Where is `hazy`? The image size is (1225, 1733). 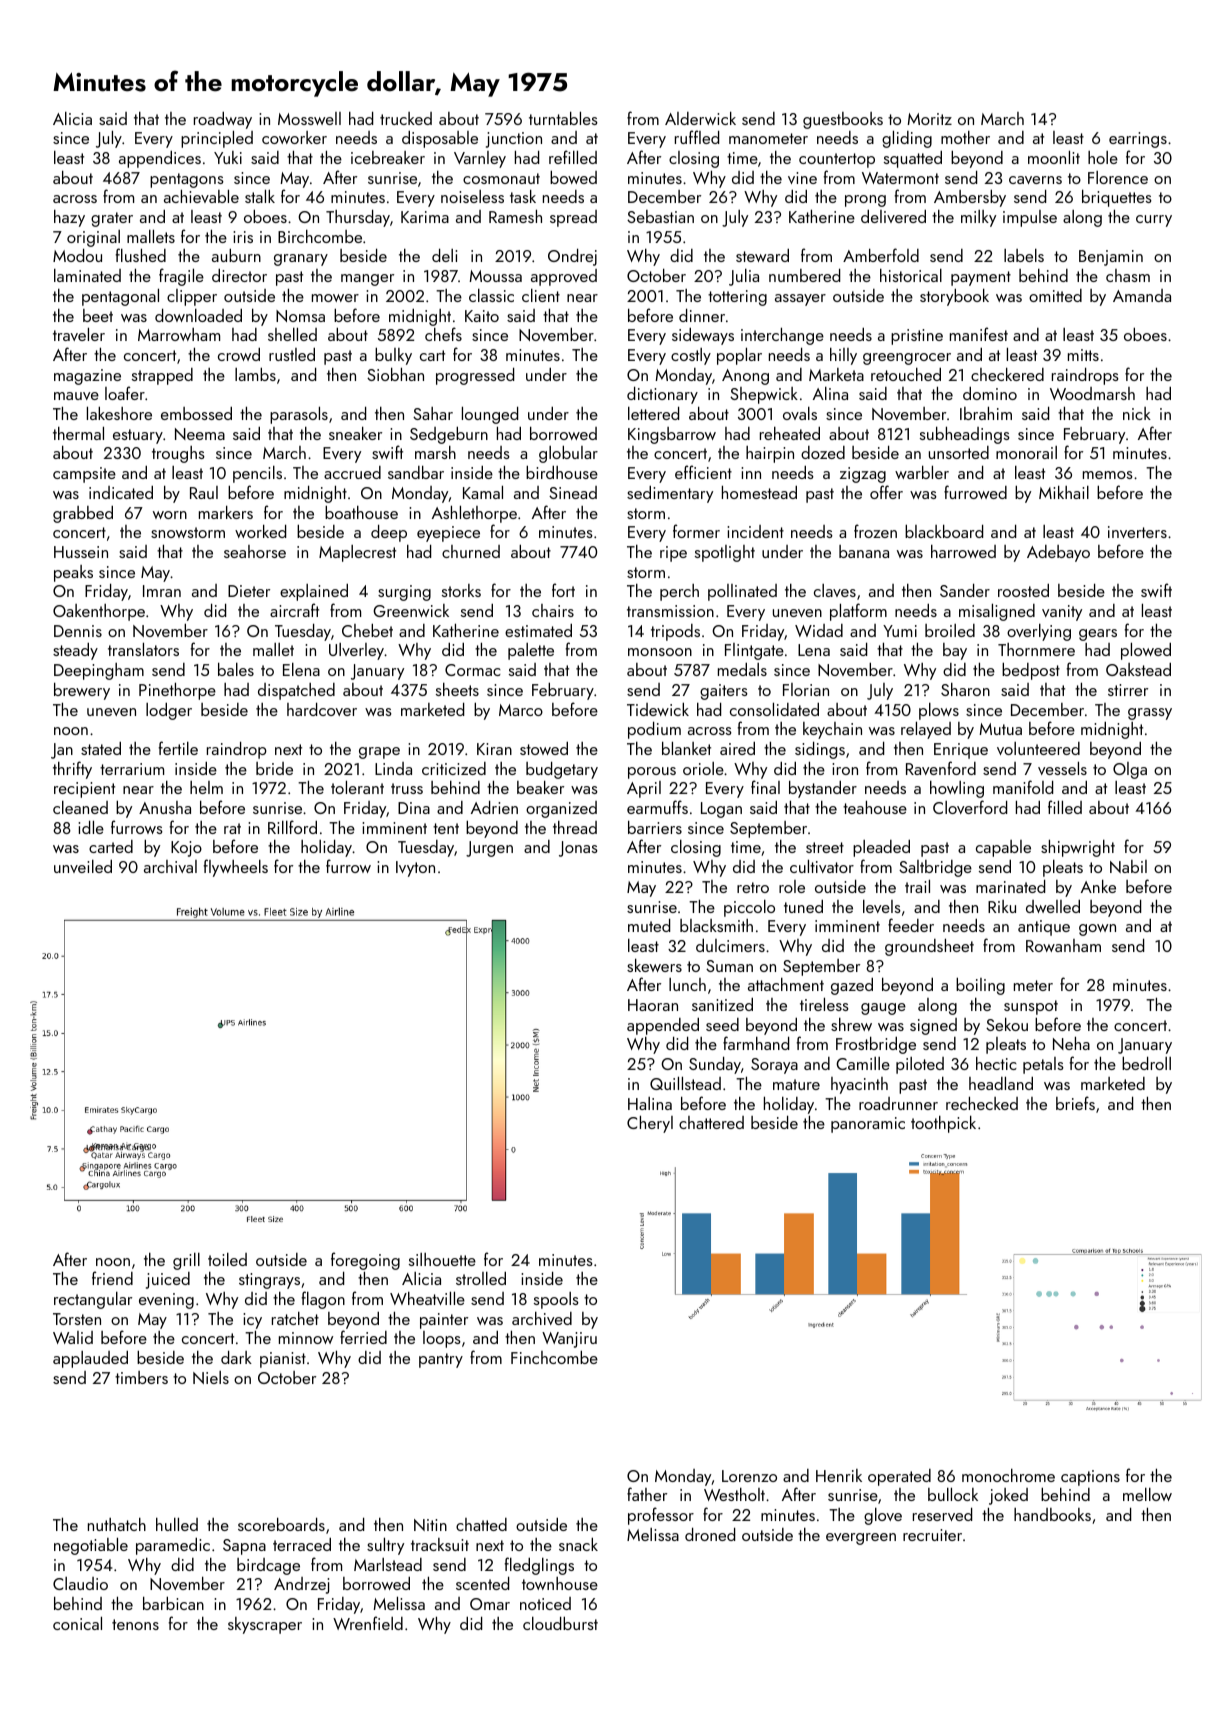 hazy is located at coordinates (69, 218).
